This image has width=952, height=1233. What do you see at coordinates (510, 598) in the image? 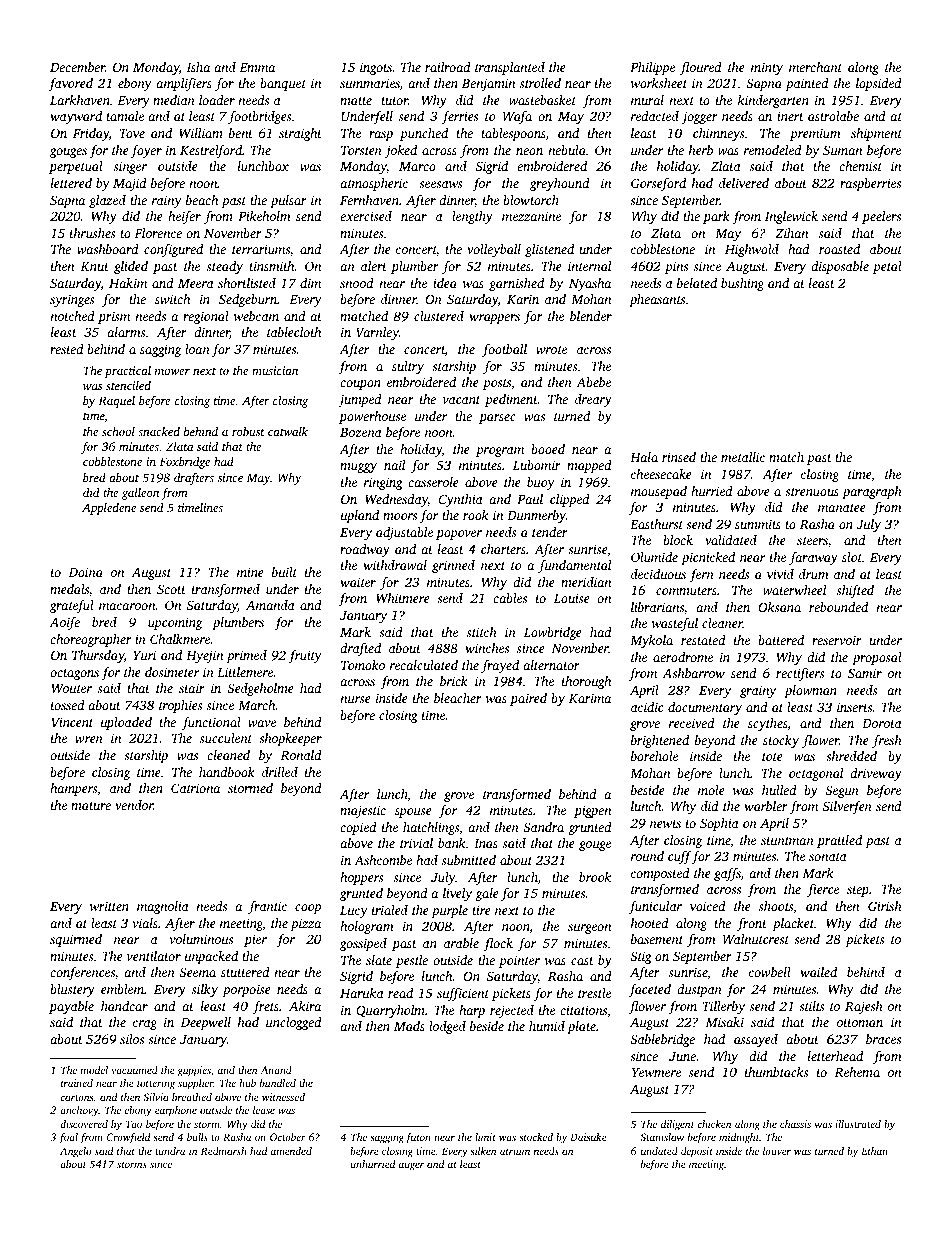
I see `cables` at bounding box center [510, 598].
